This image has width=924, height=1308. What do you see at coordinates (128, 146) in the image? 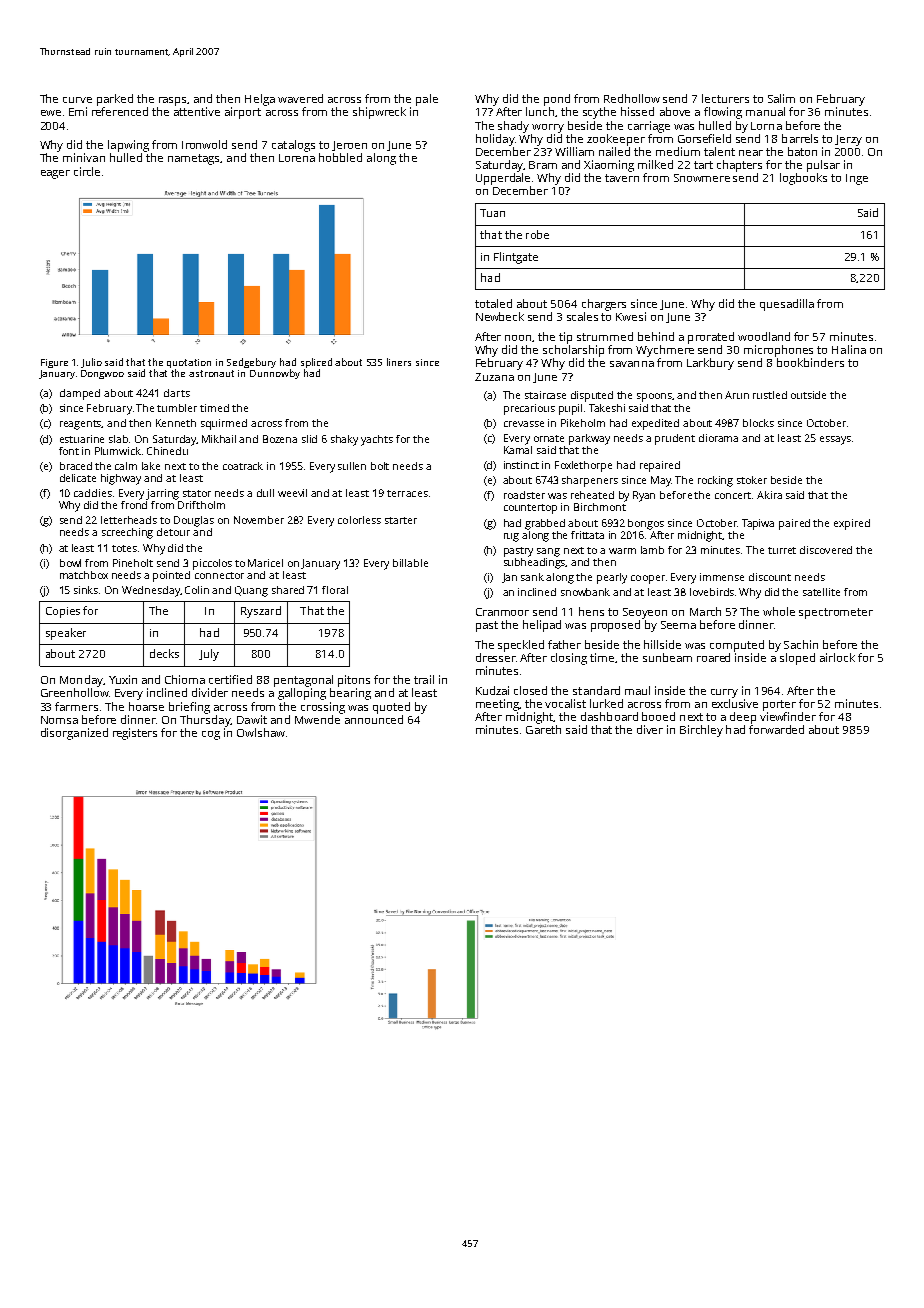
I see `lapwing` at bounding box center [128, 146].
